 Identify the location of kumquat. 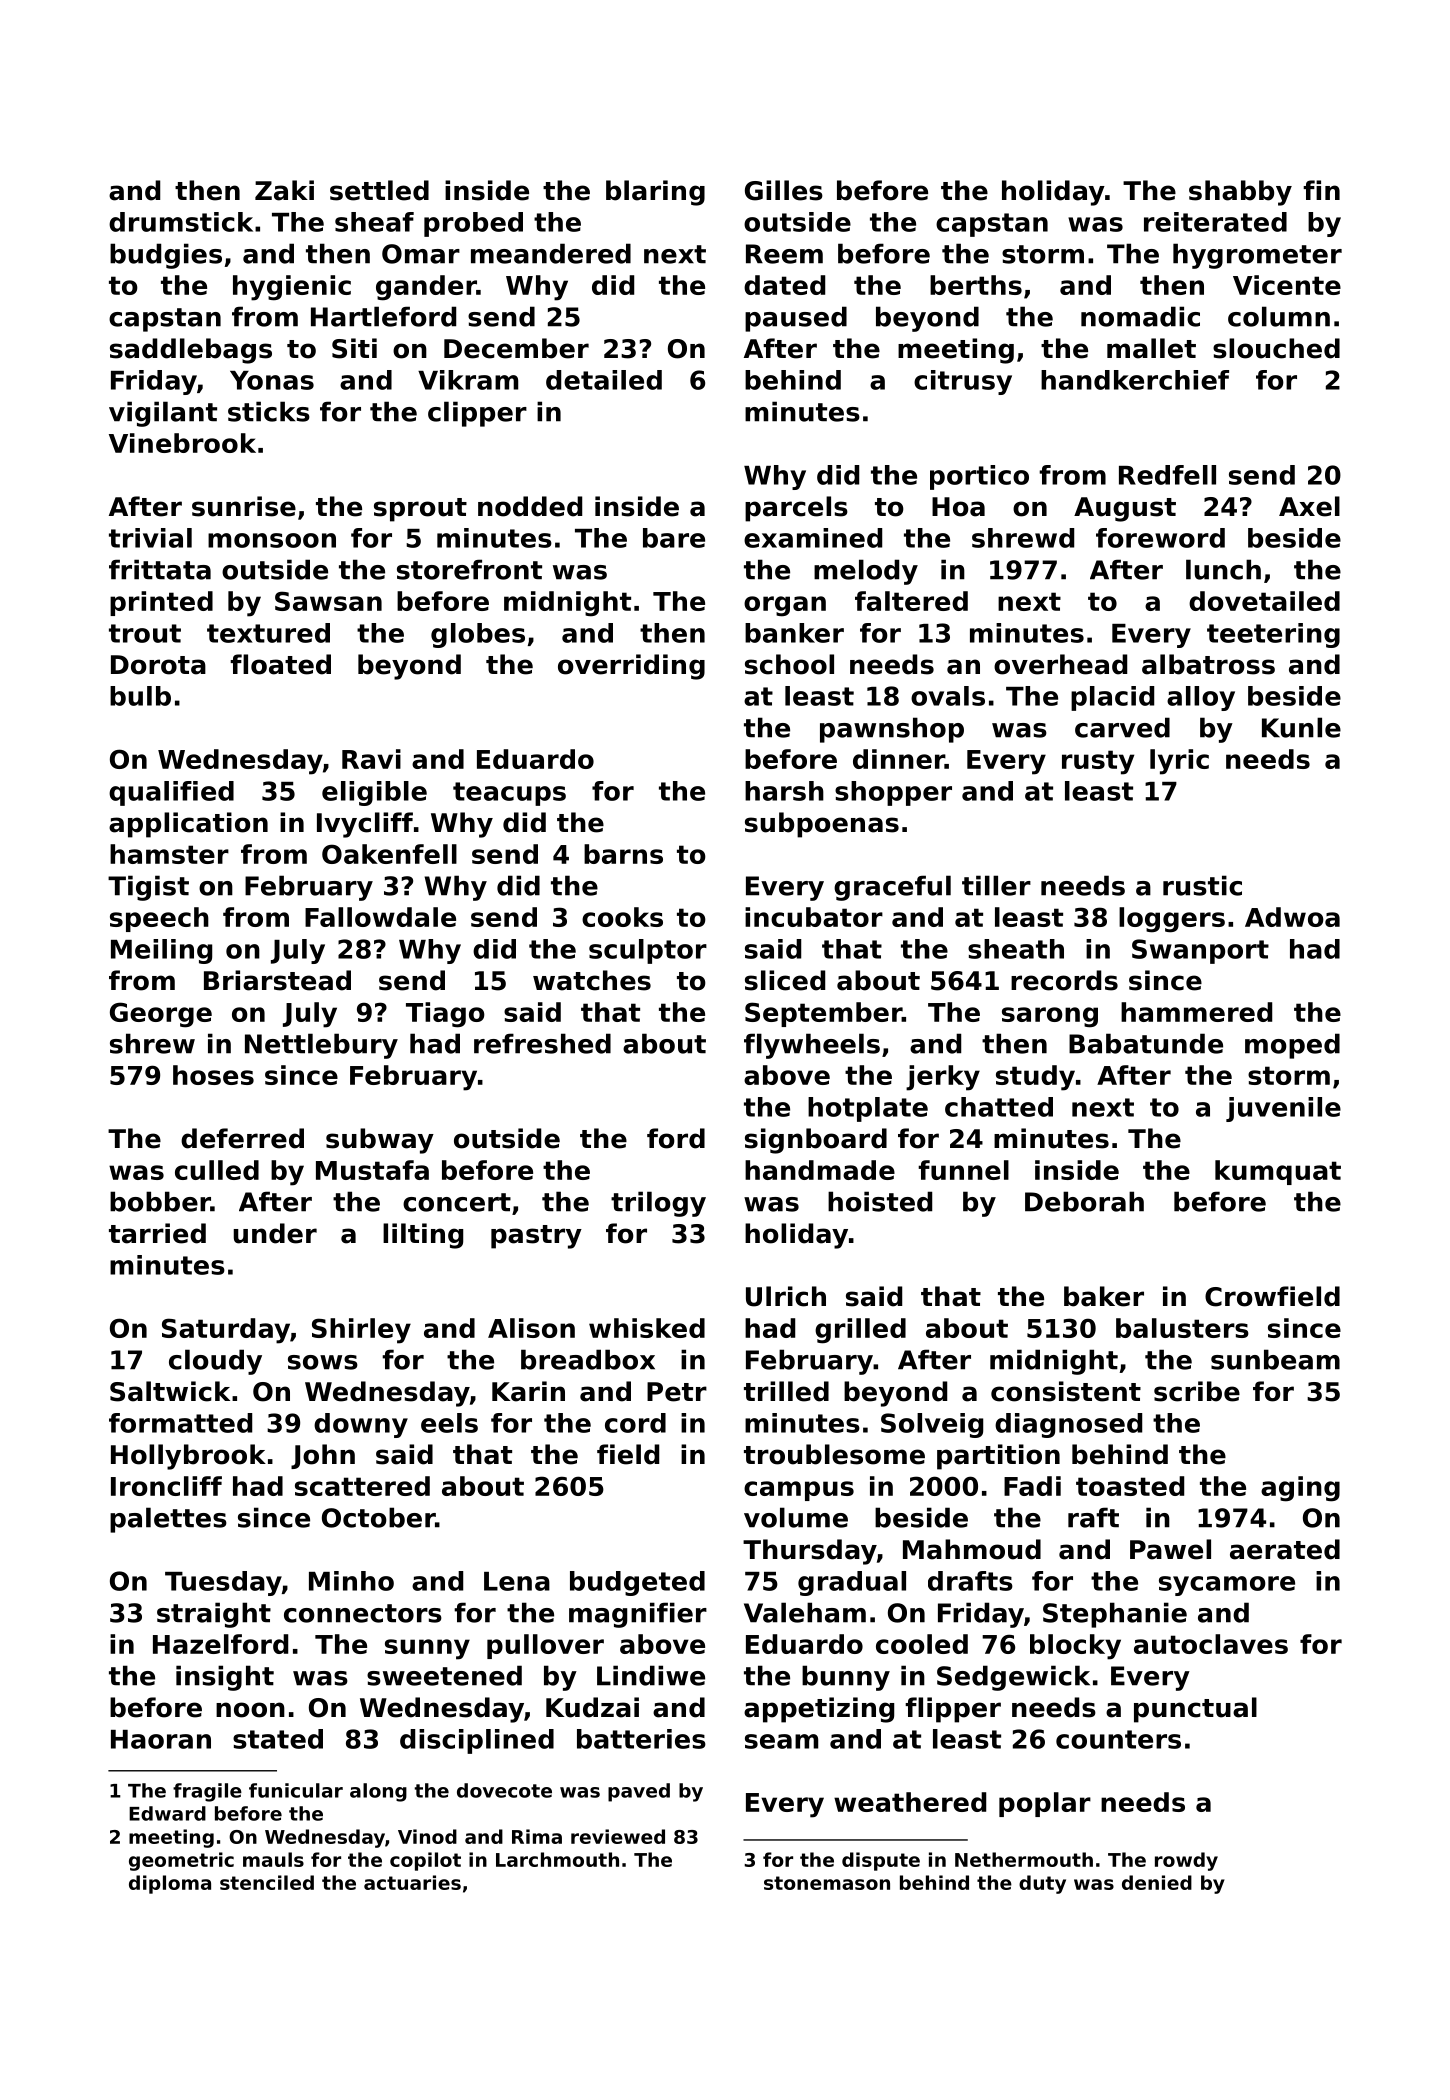
(1278, 1172).
